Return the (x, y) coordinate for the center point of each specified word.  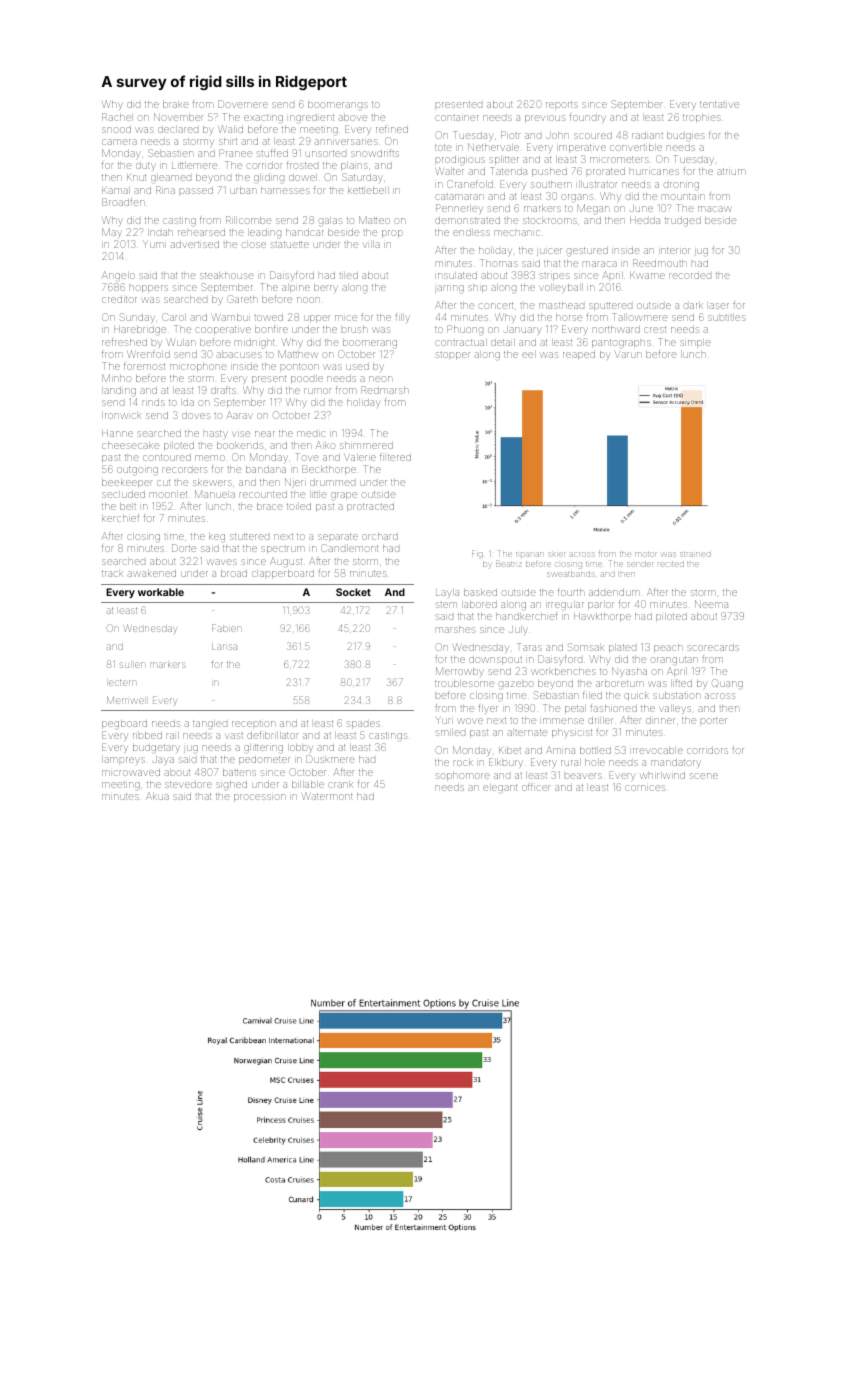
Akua (157, 796)
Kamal (116, 190)
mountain (683, 197)
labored (479, 604)
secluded (123, 494)
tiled (348, 276)
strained (695, 554)
